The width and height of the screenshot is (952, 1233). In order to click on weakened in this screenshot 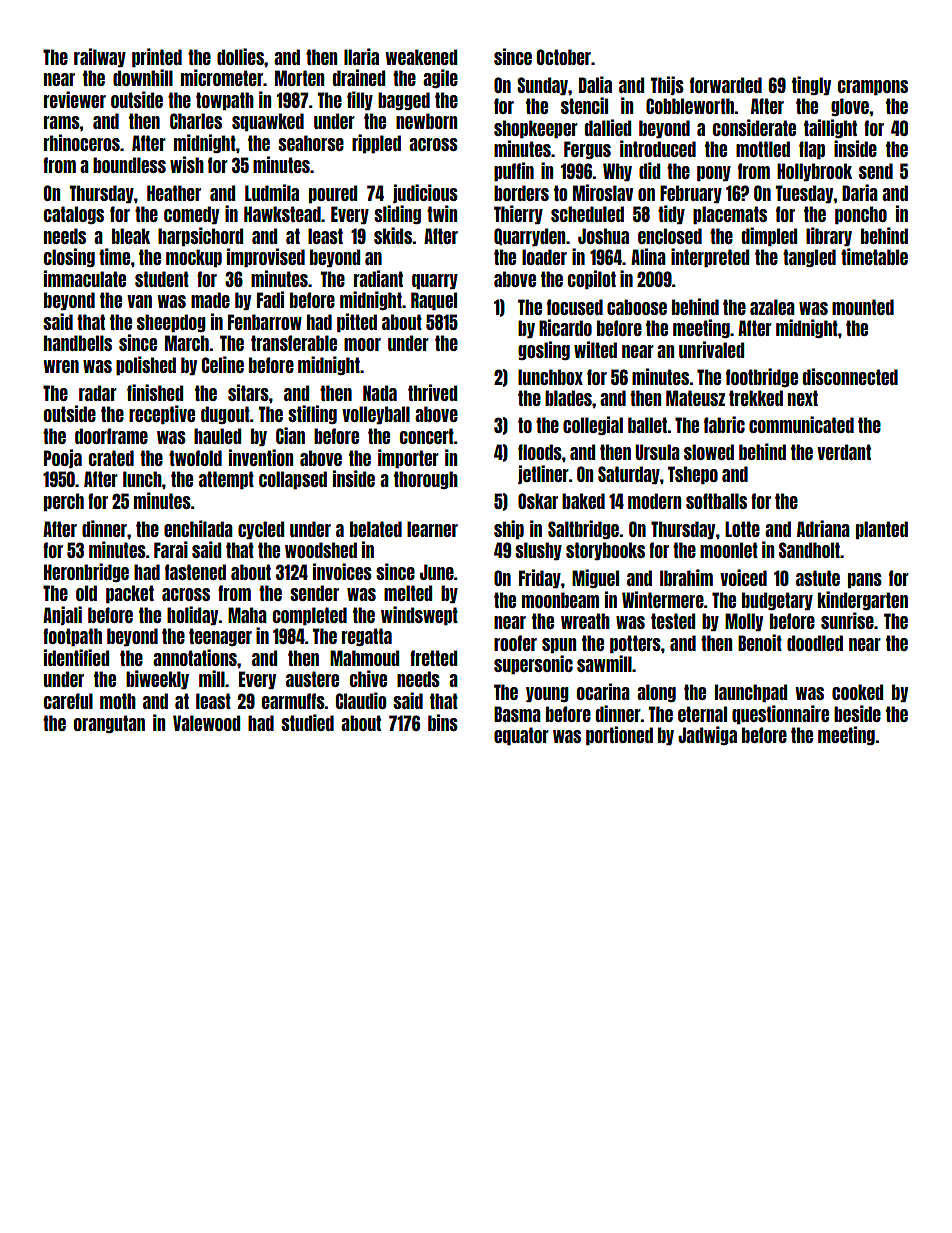, I will do `click(421, 57)`.
